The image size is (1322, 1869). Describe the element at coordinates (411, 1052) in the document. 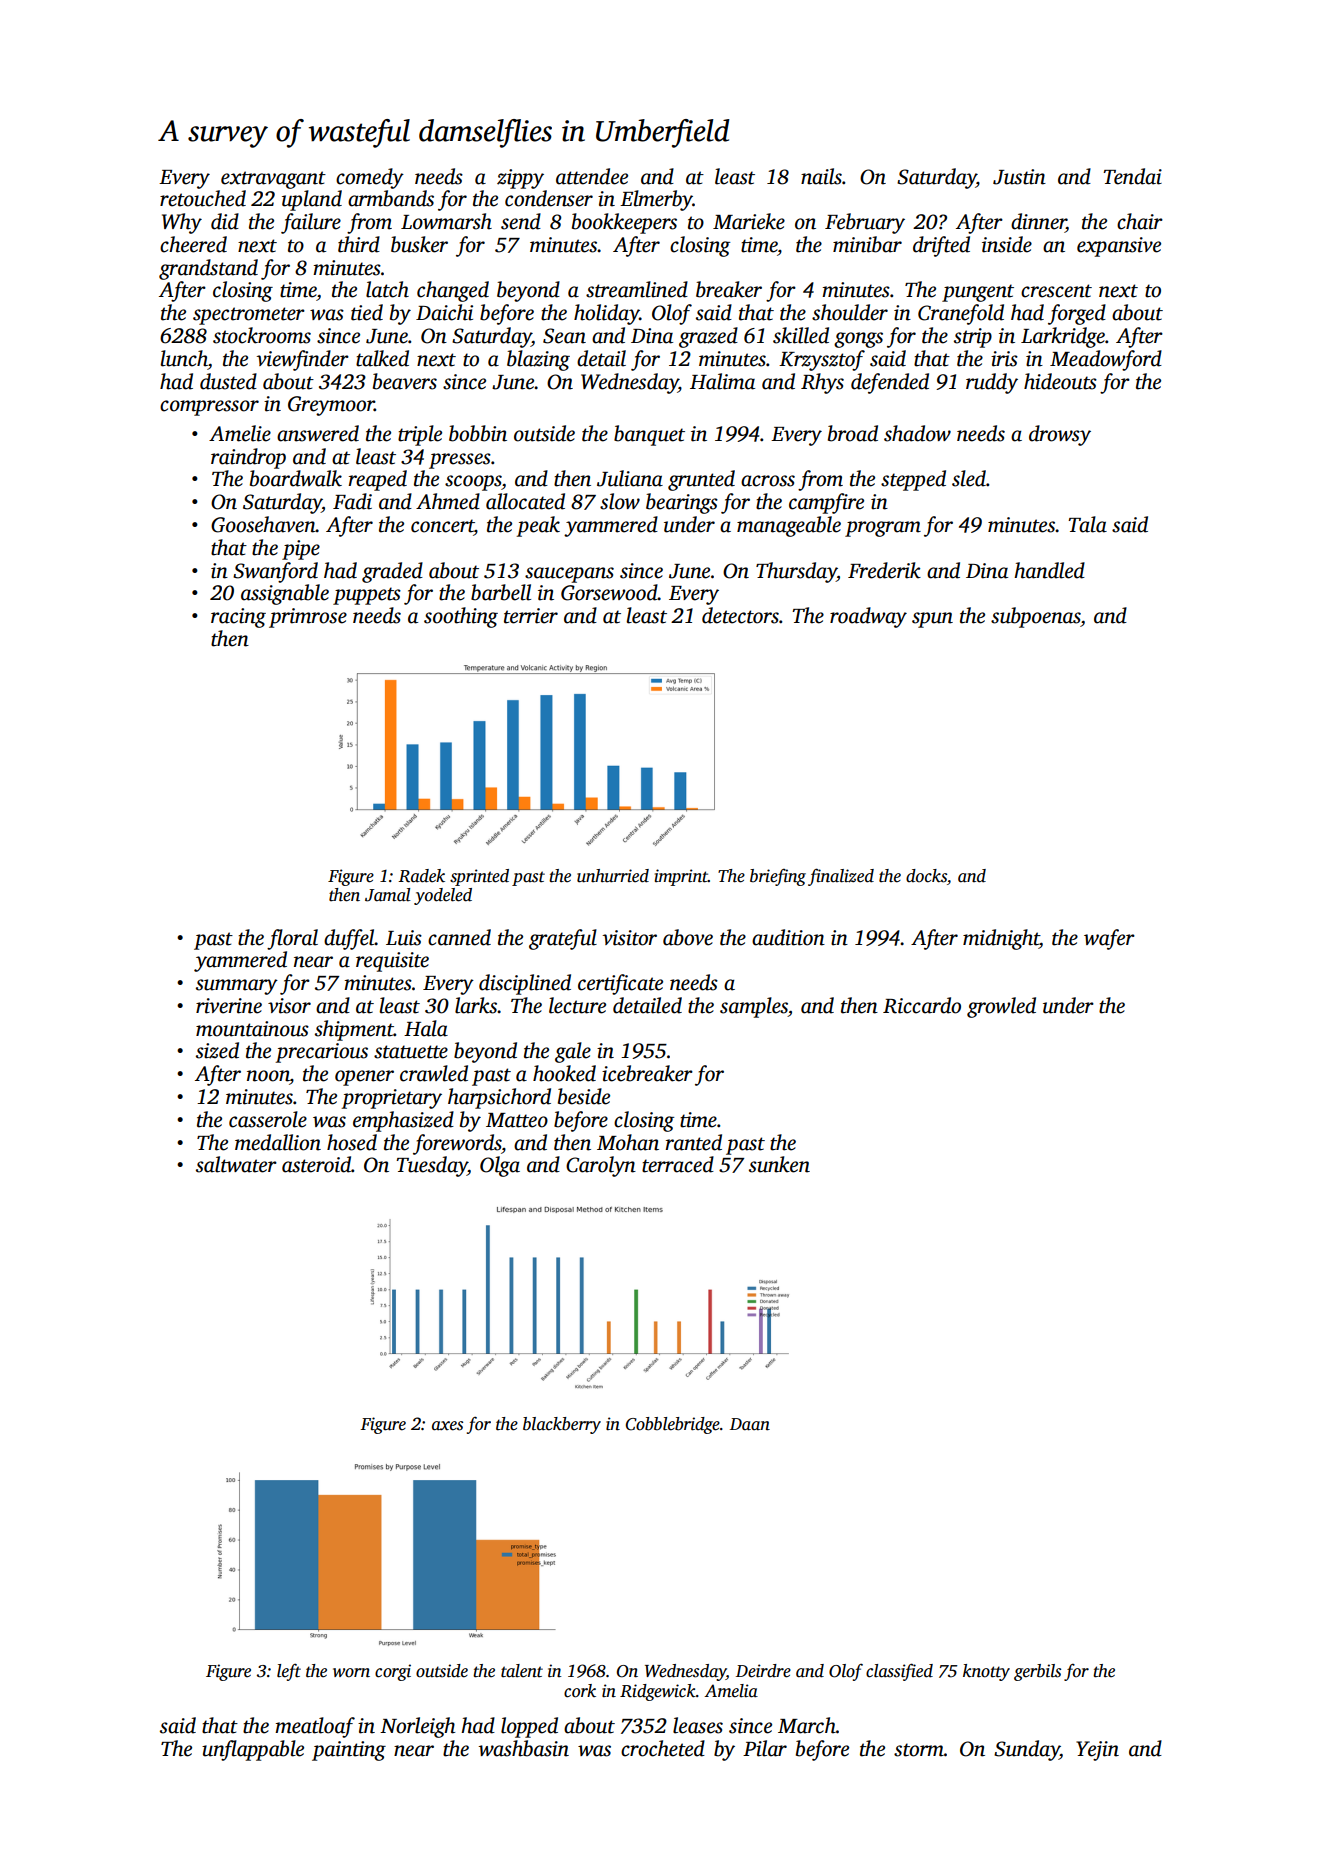

I see `statuette` at that location.
